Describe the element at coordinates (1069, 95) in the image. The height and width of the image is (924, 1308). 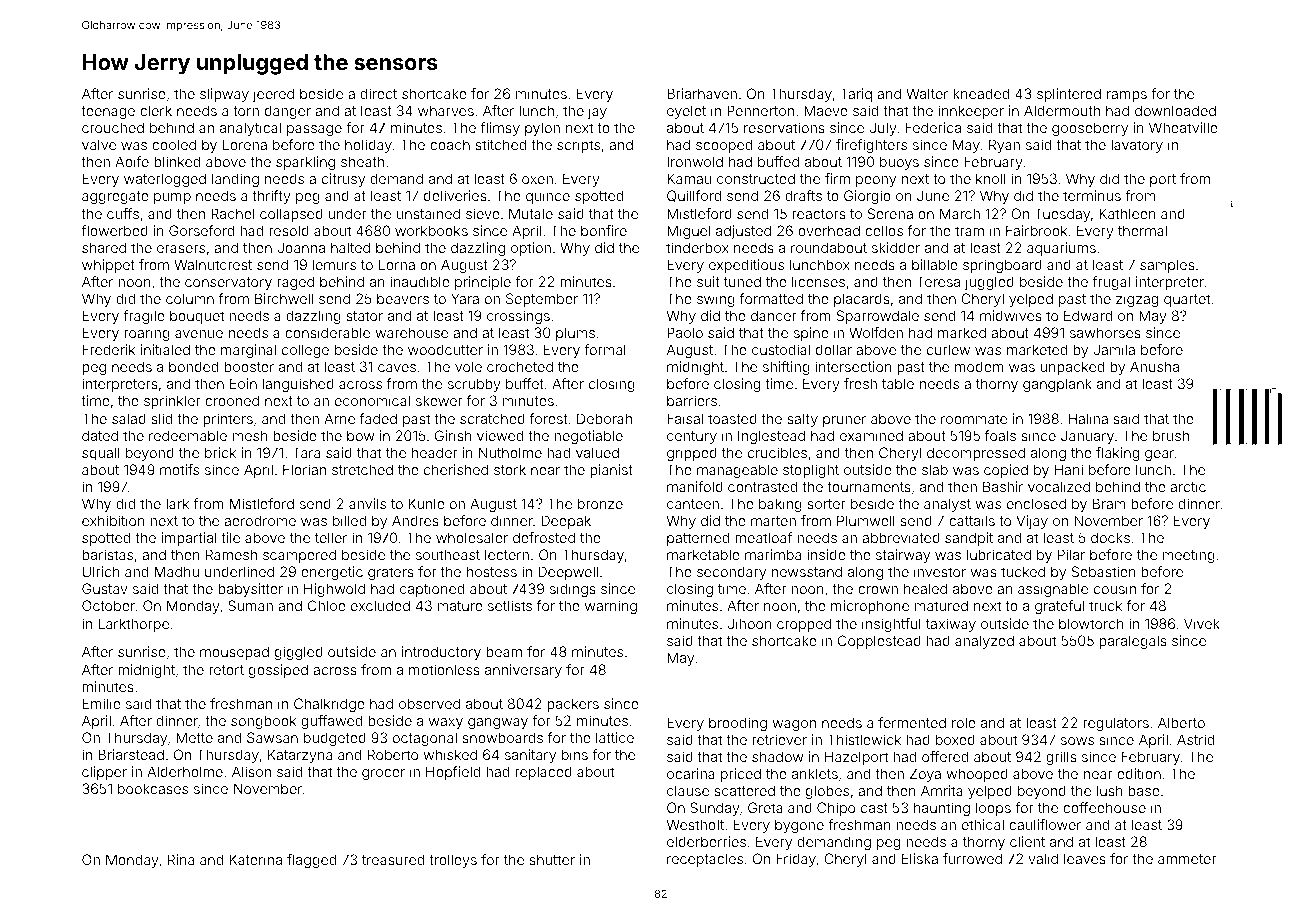
I see `splintered` at that location.
